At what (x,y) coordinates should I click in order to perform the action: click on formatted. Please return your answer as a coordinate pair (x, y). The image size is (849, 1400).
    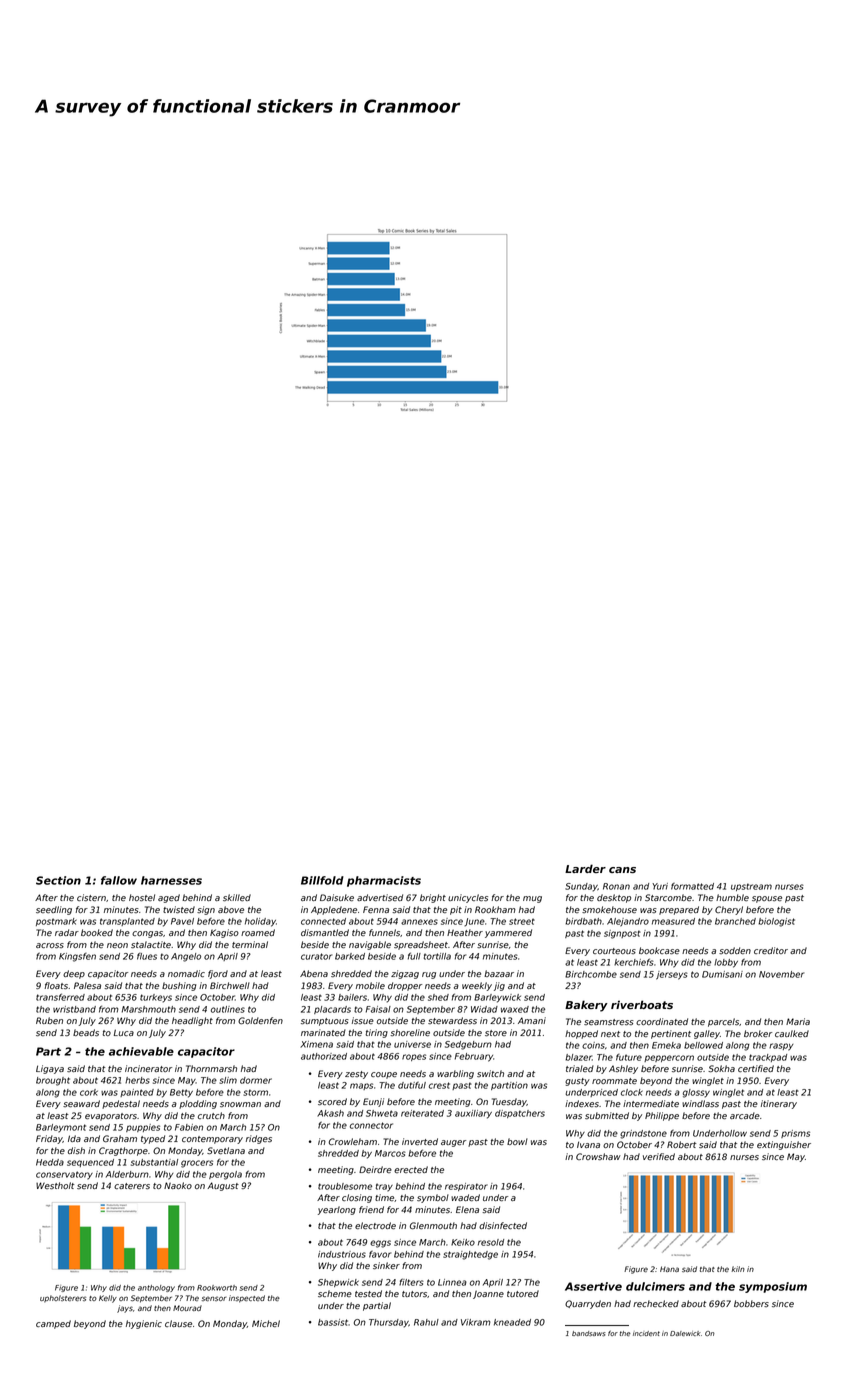
    Looking at the image, I should click on (692, 886).
